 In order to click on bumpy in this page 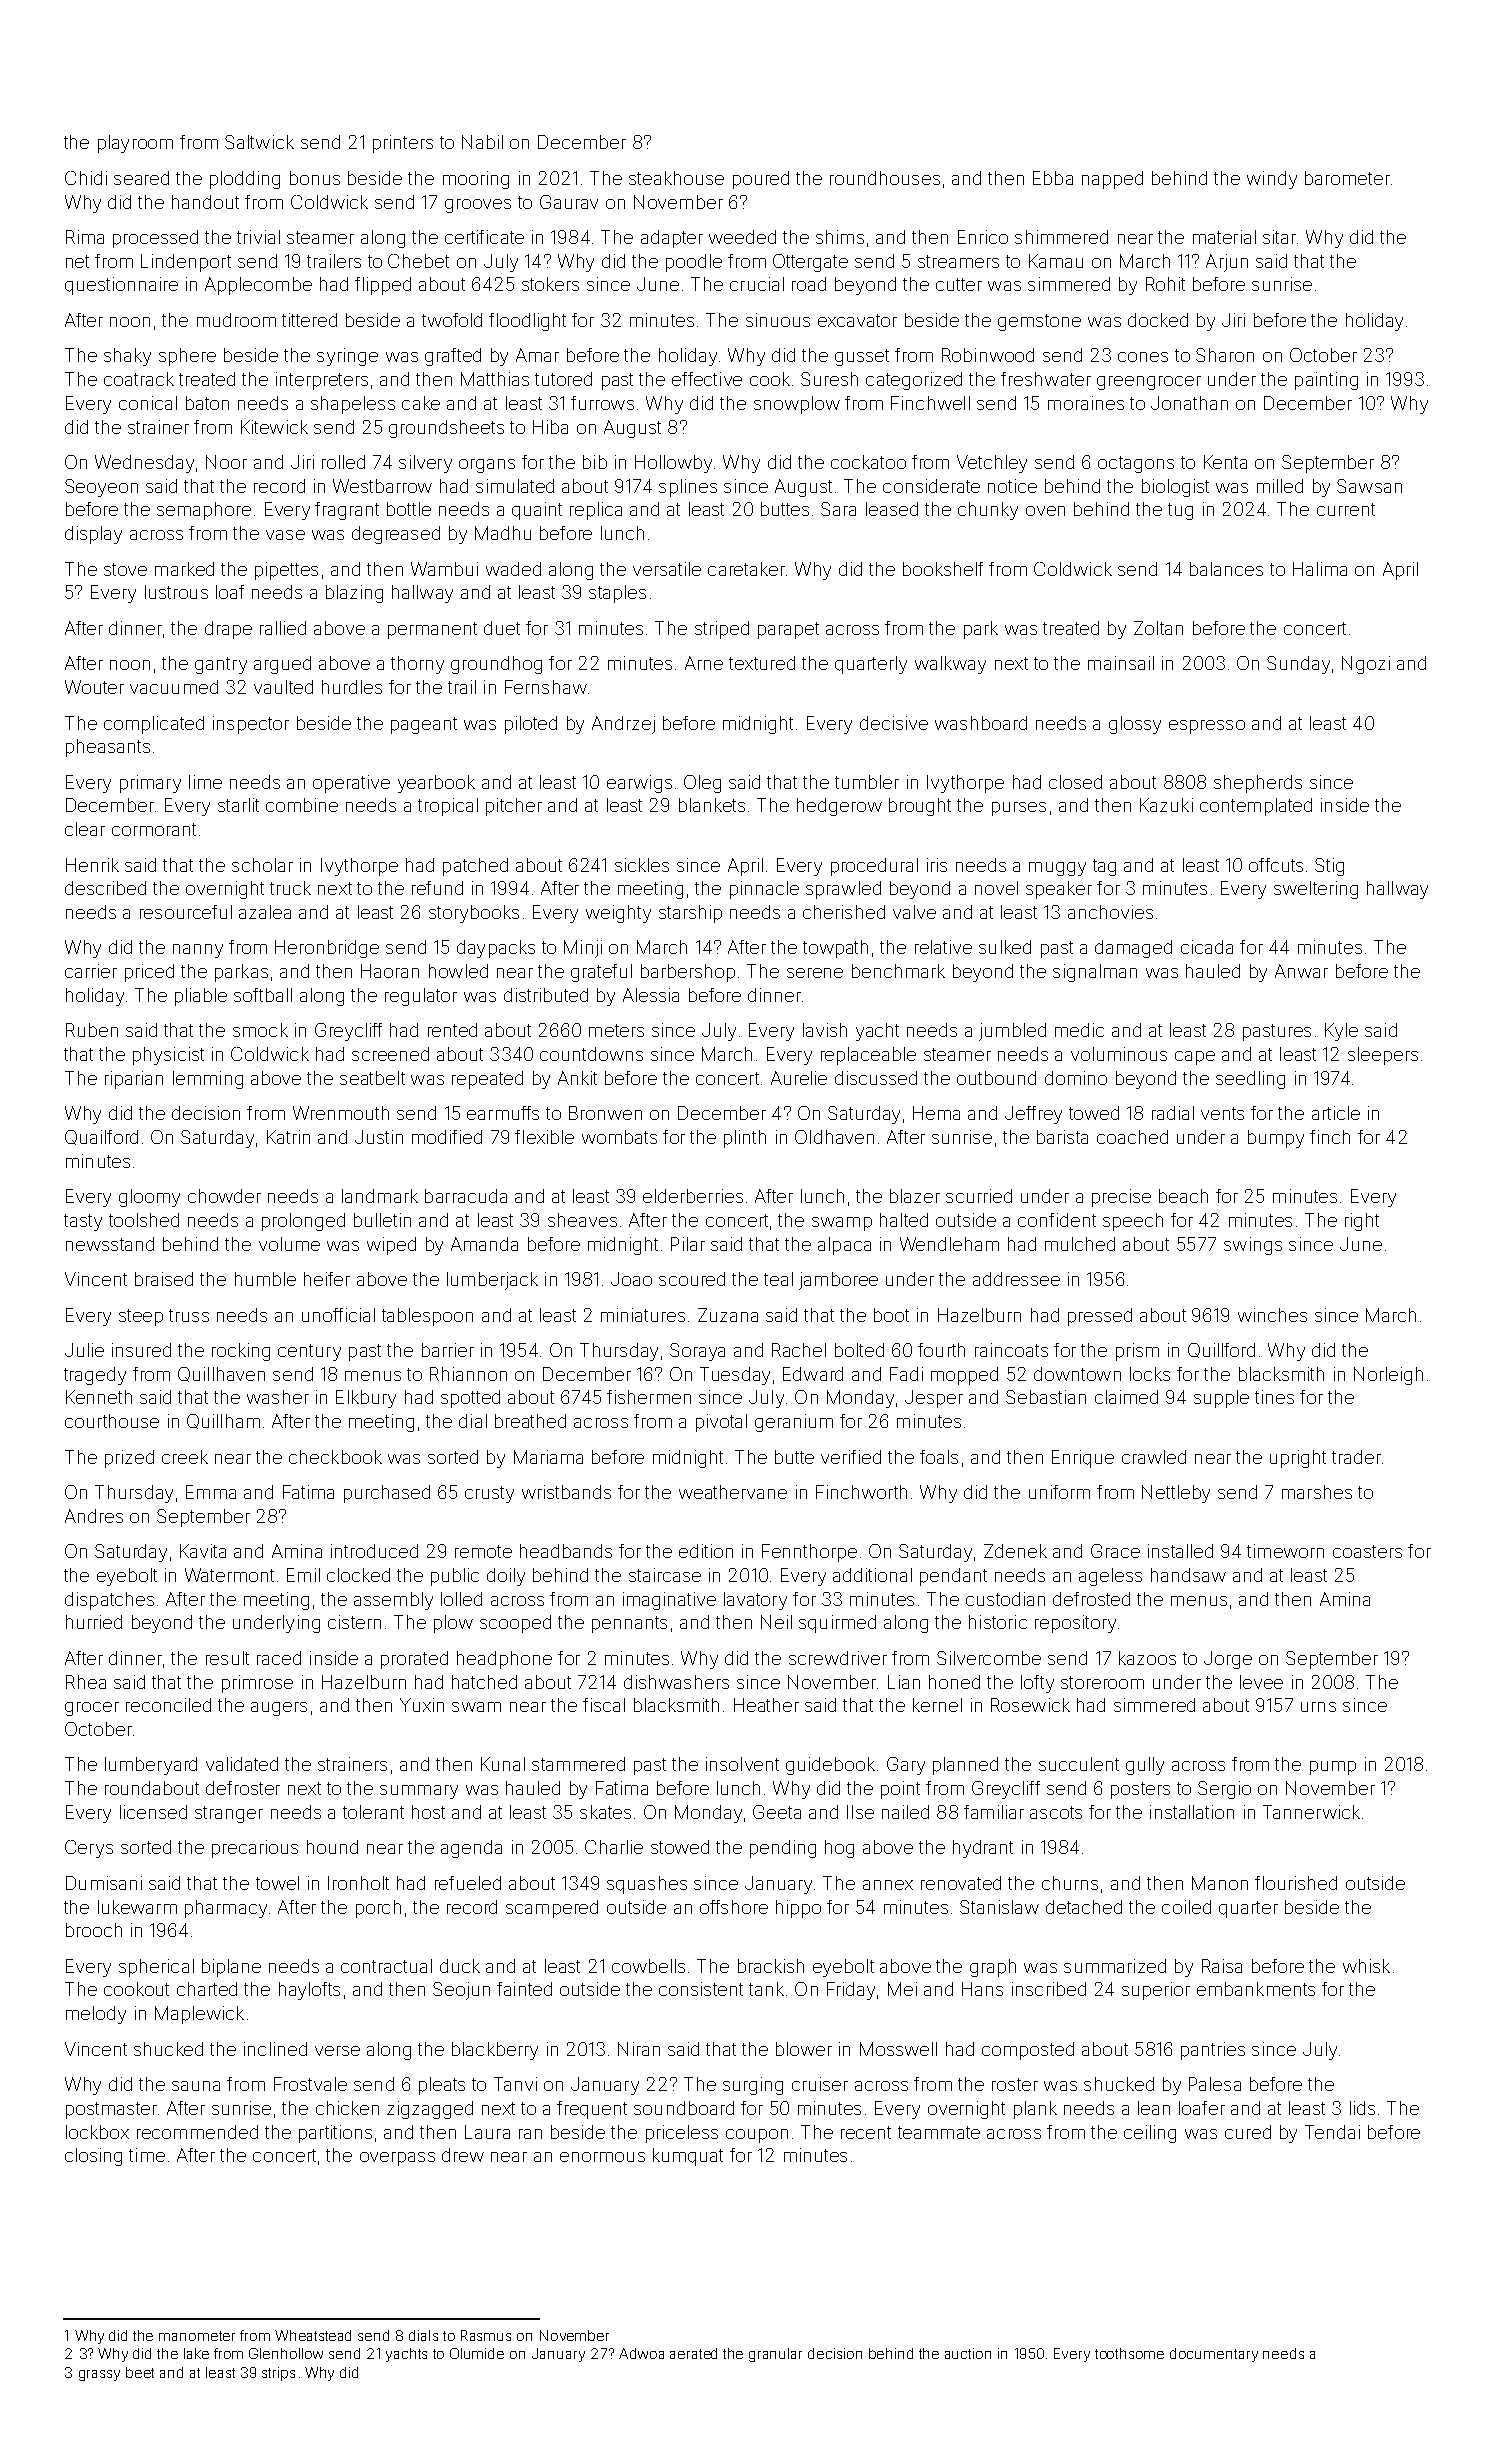, I will do `click(1276, 1139)`.
